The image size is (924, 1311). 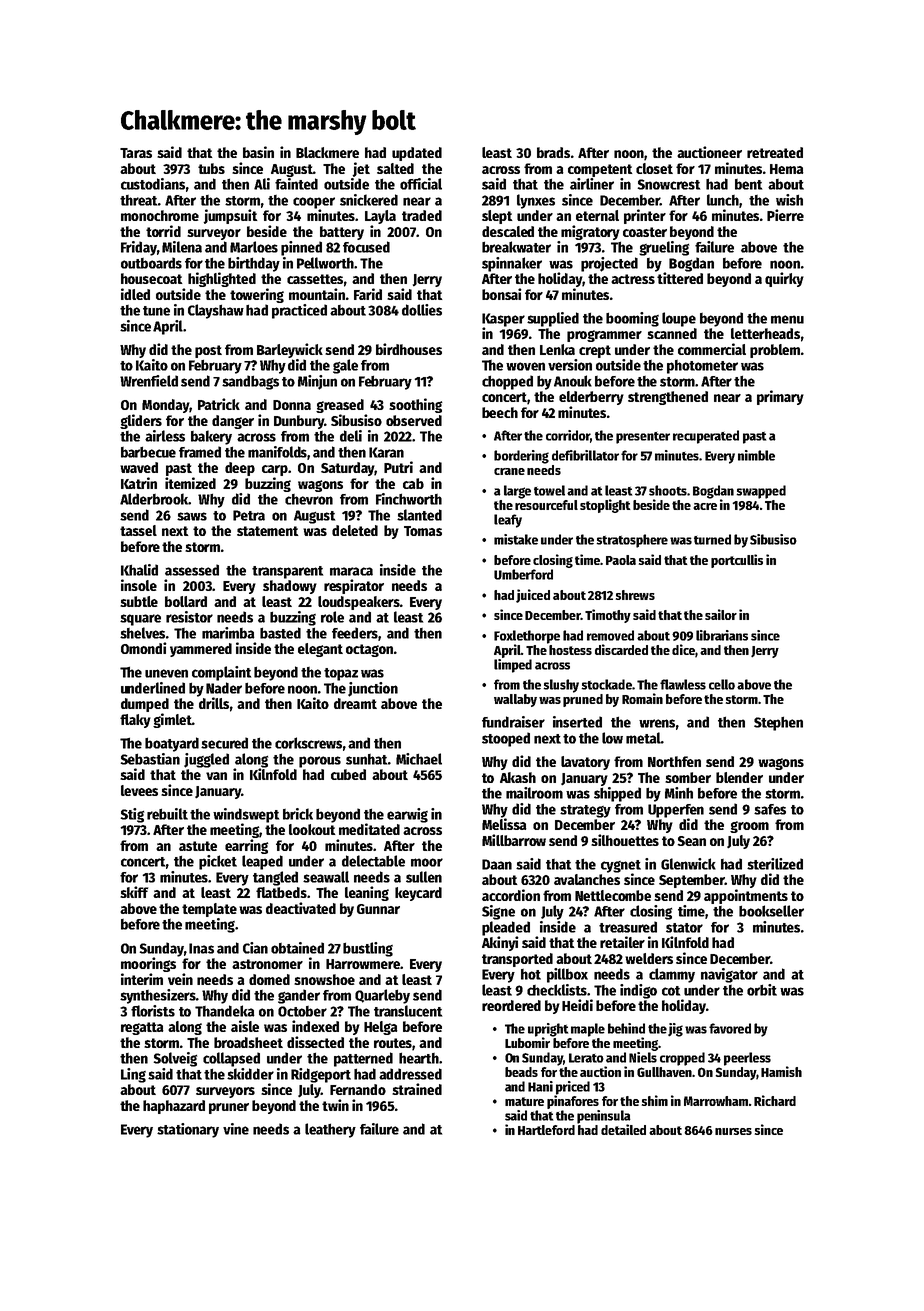 I want to click on bakery, so click(x=211, y=437).
